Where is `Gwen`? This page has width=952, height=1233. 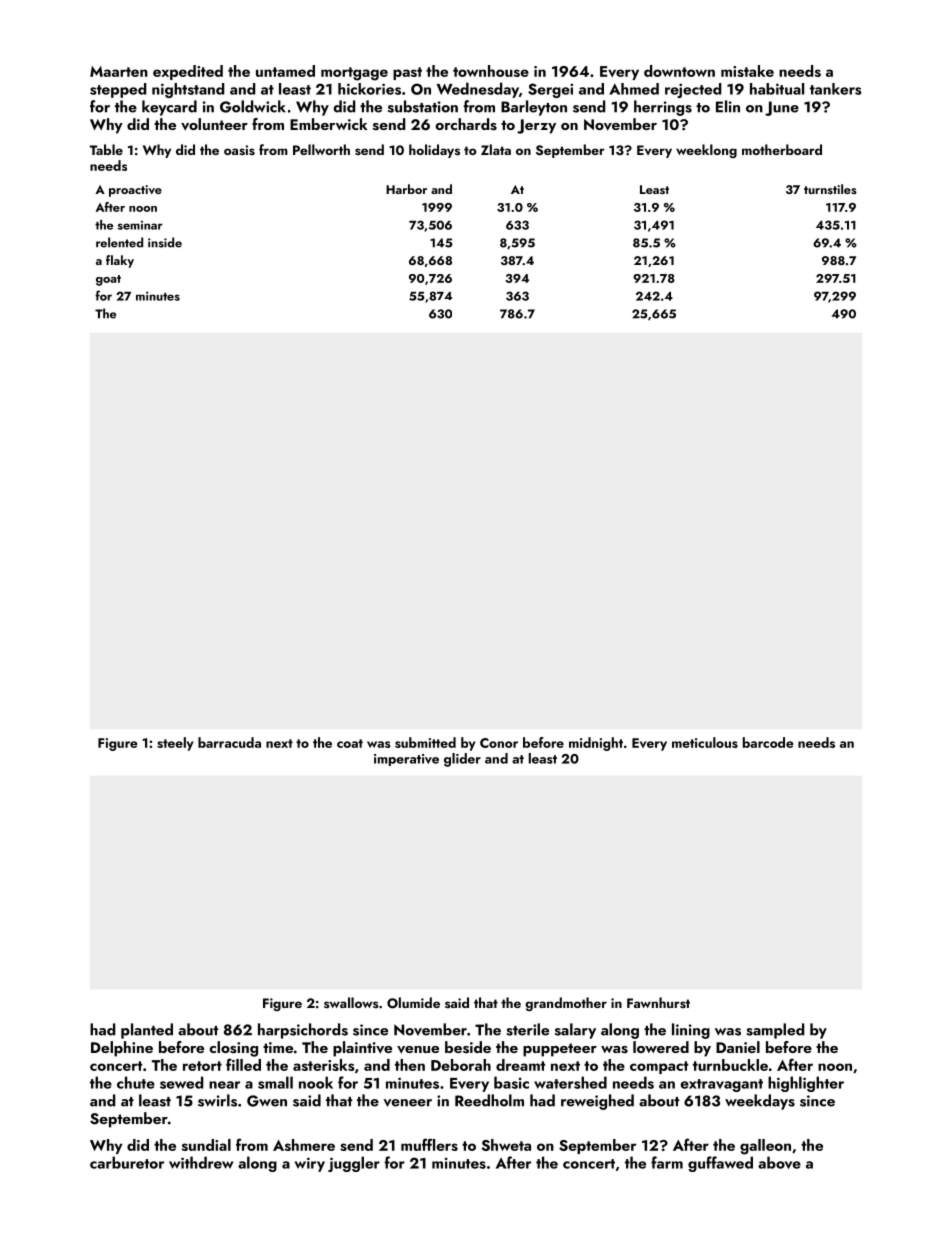
Gwen is located at coordinates (267, 1101).
